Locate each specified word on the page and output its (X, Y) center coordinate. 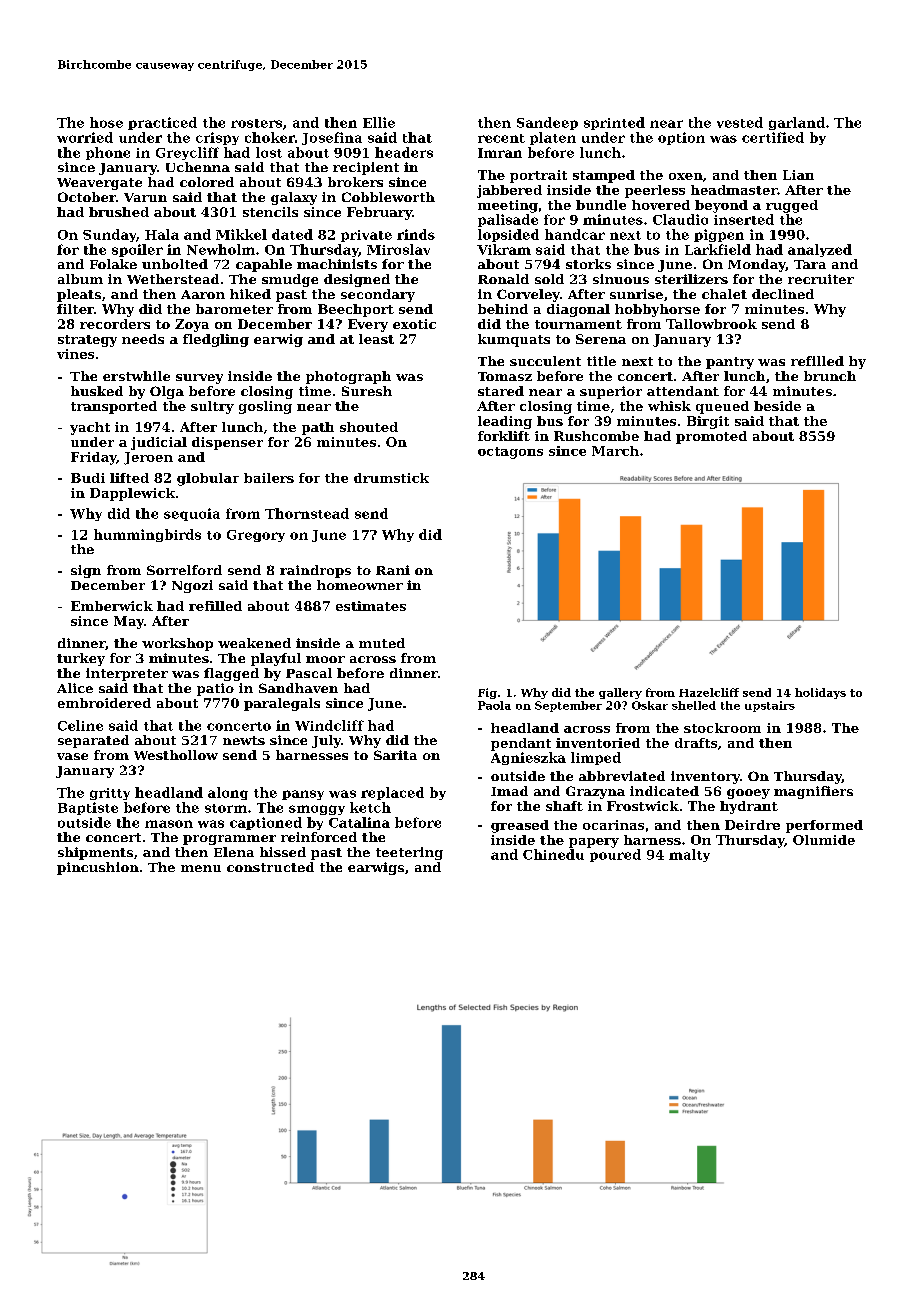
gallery (620, 693)
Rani (393, 570)
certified (773, 137)
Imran (500, 153)
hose (106, 122)
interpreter (127, 674)
